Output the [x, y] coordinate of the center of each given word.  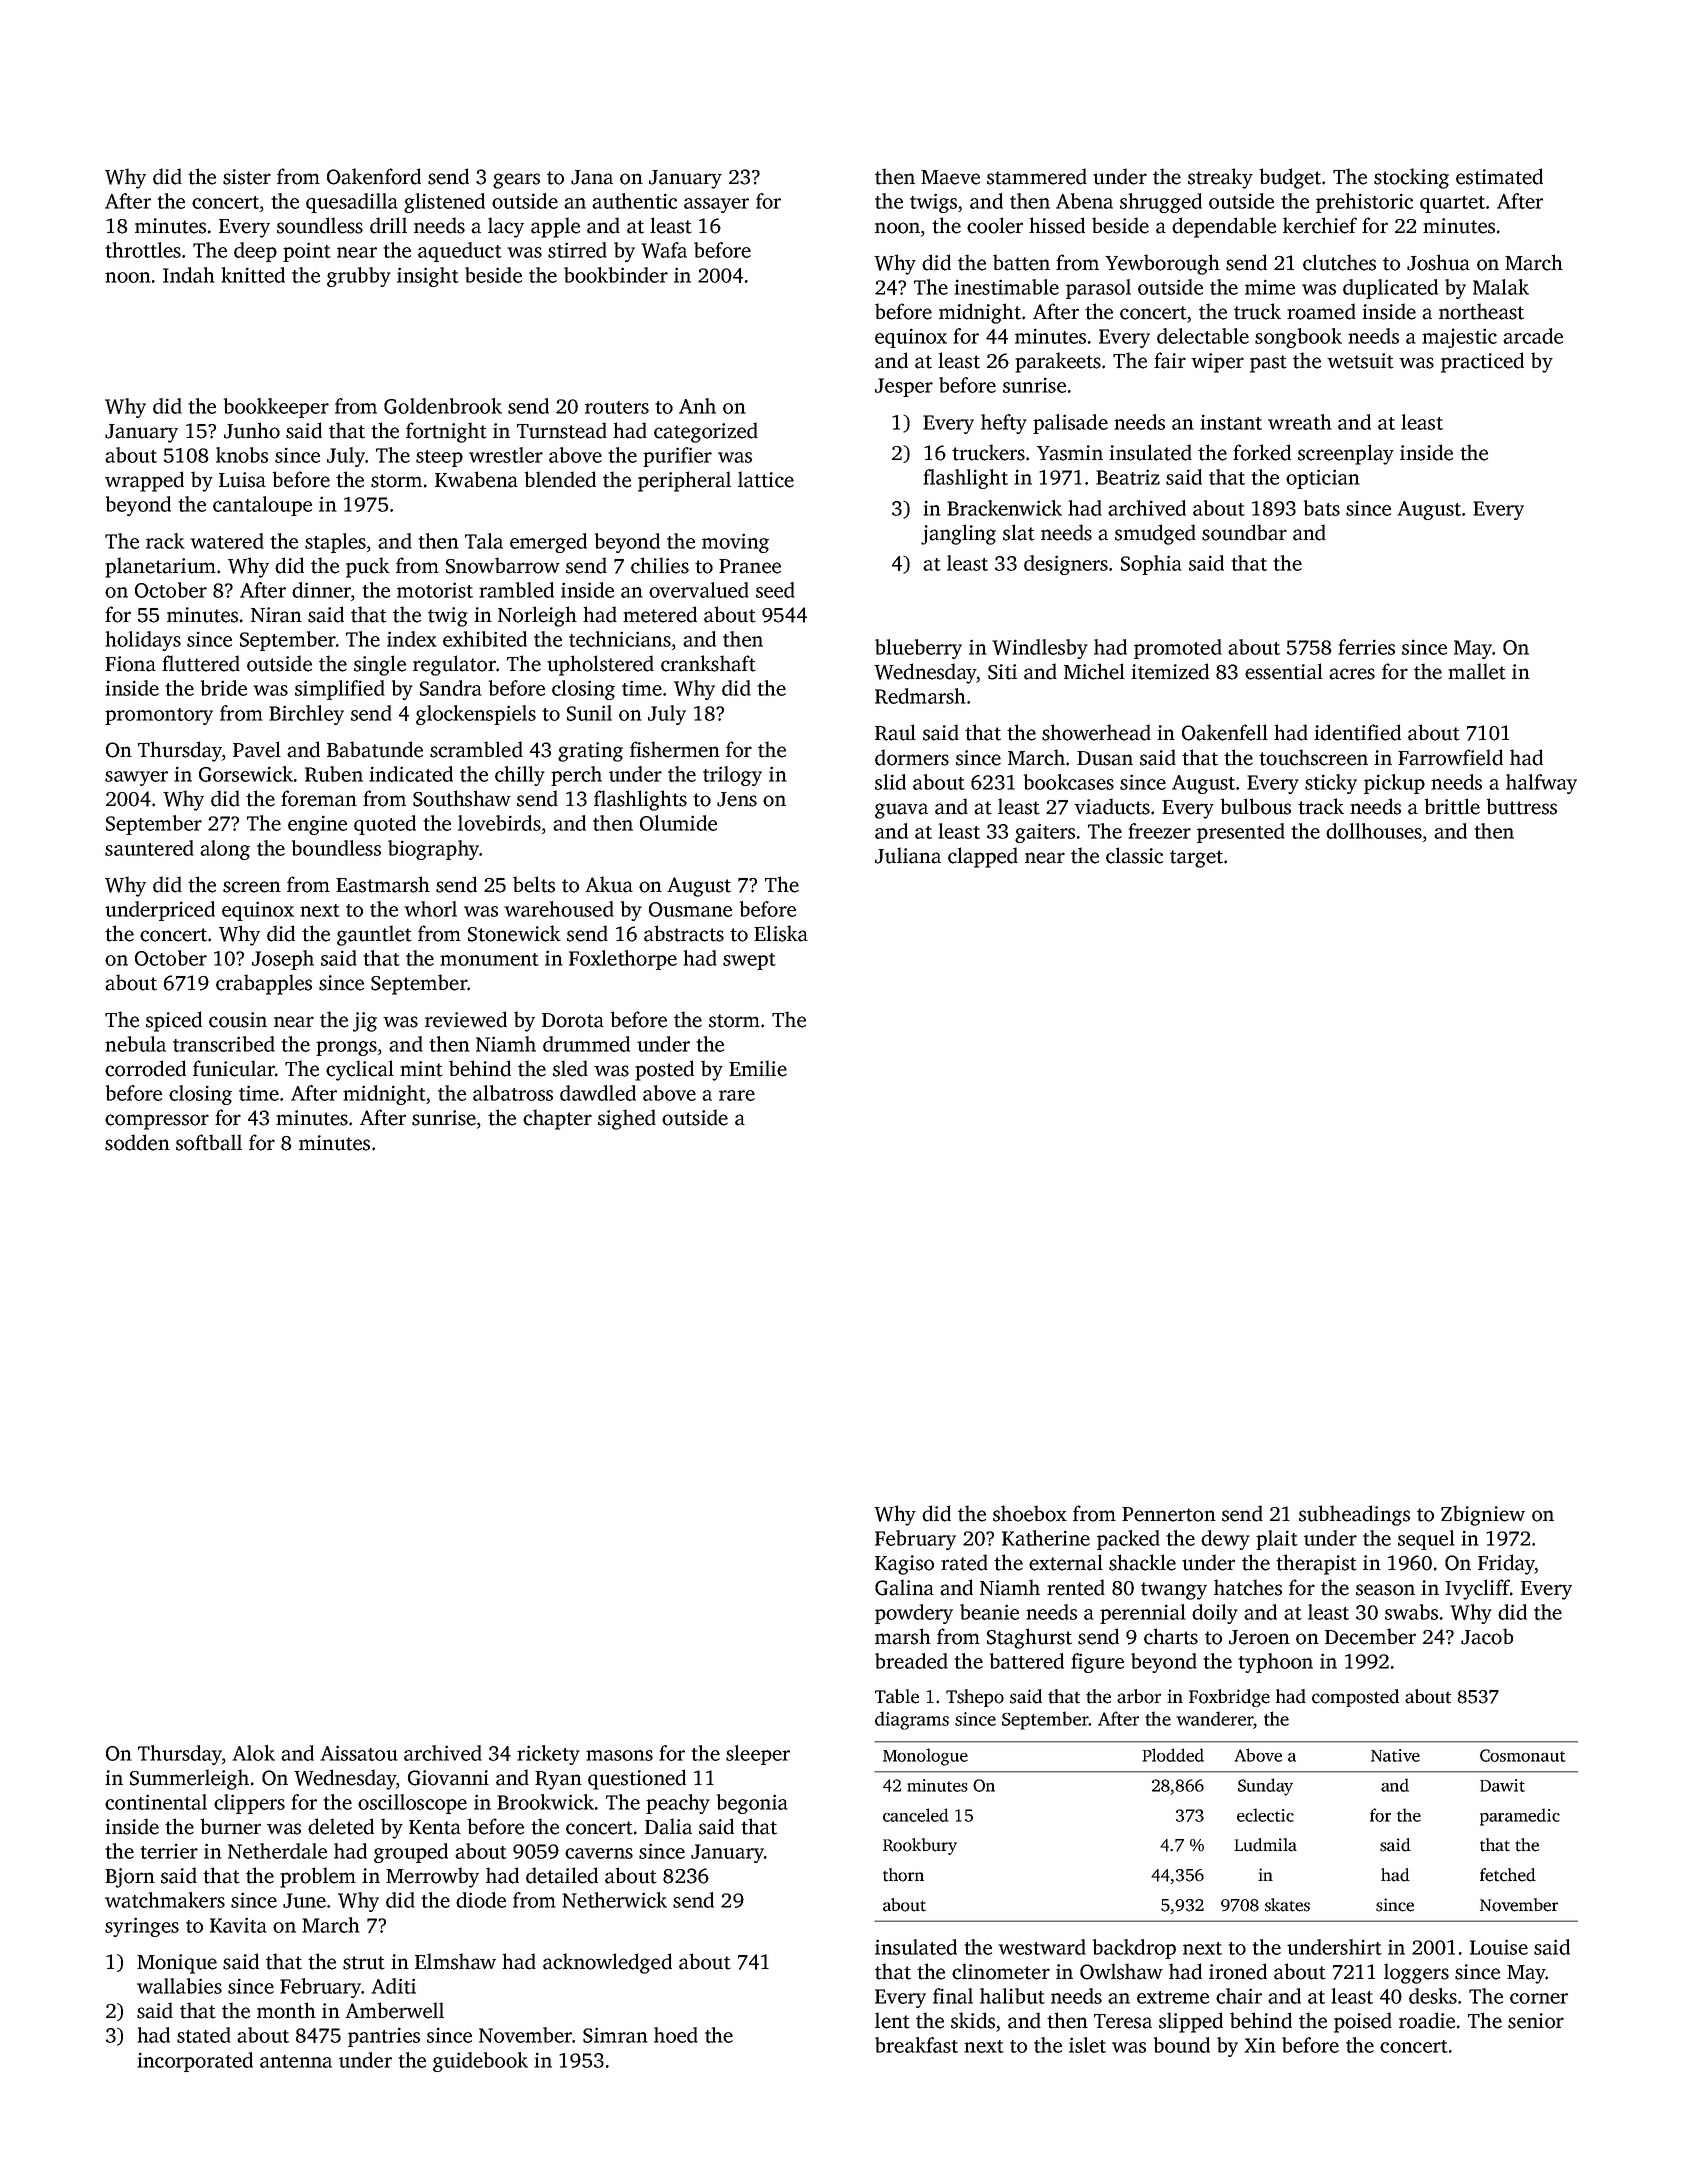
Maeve [950, 177]
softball [209, 1142]
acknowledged [607, 1963]
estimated [1499, 176]
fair [1170, 360]
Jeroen [1259, 1637]
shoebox [1030, 1513]
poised [1363, 2022]
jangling [958, 534]
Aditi [393, 1986]
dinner [321, 590]
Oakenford [374, 176]
